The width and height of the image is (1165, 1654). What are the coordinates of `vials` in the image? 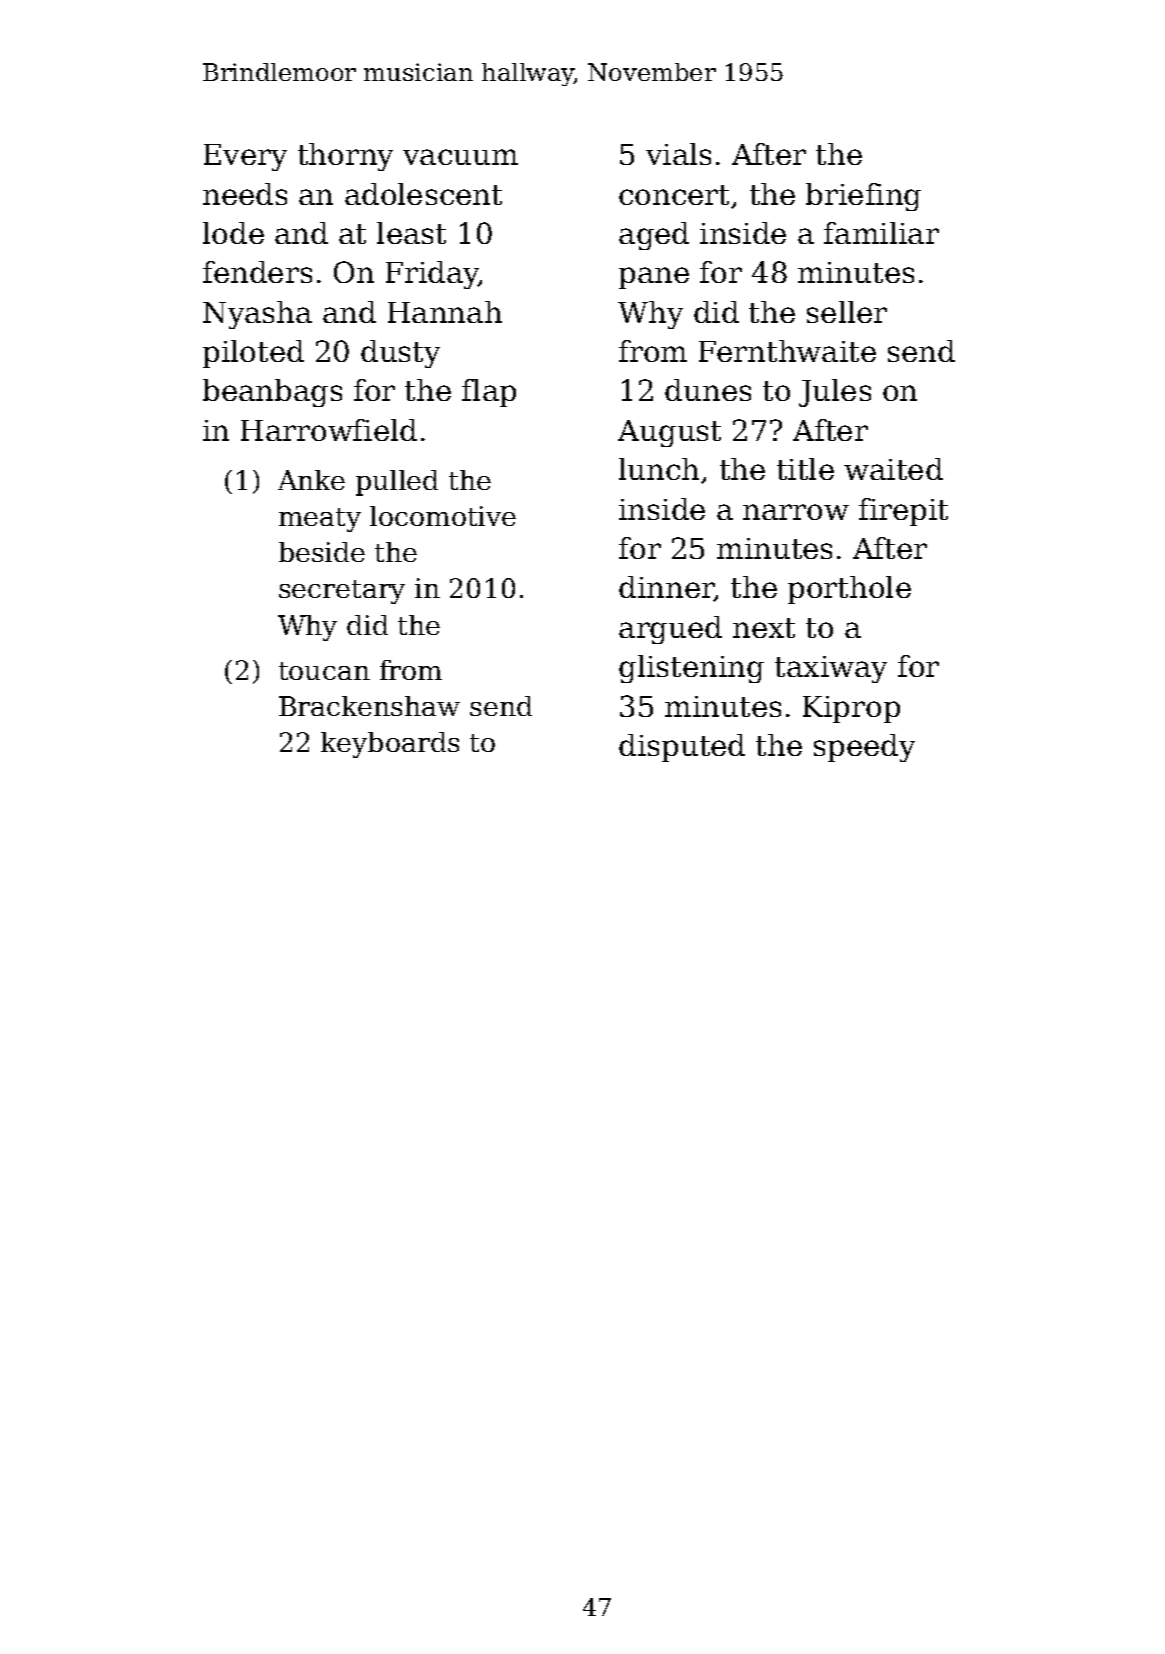 It's located at (678, 154).
